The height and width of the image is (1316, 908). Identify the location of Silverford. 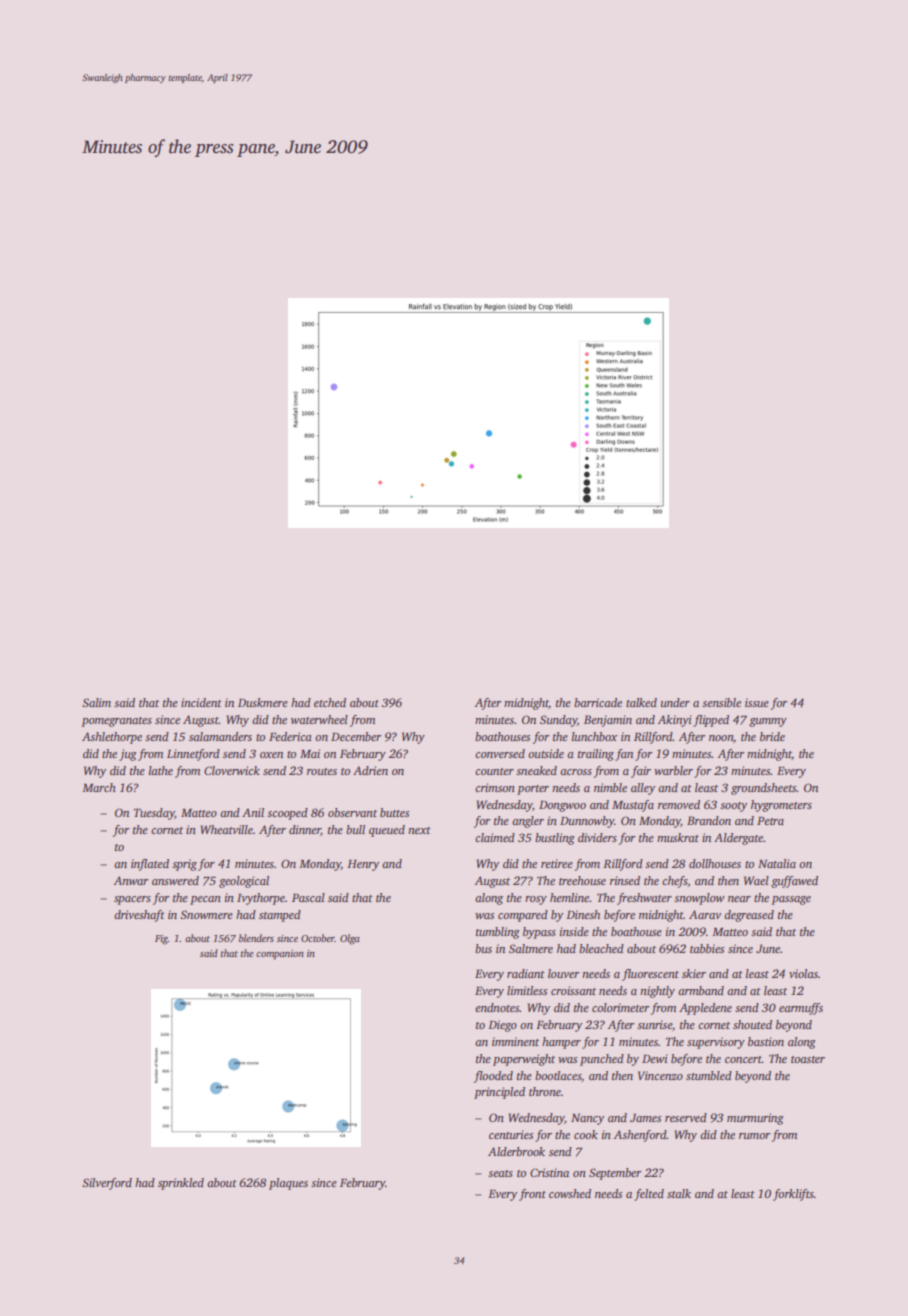
(107, 1184).
